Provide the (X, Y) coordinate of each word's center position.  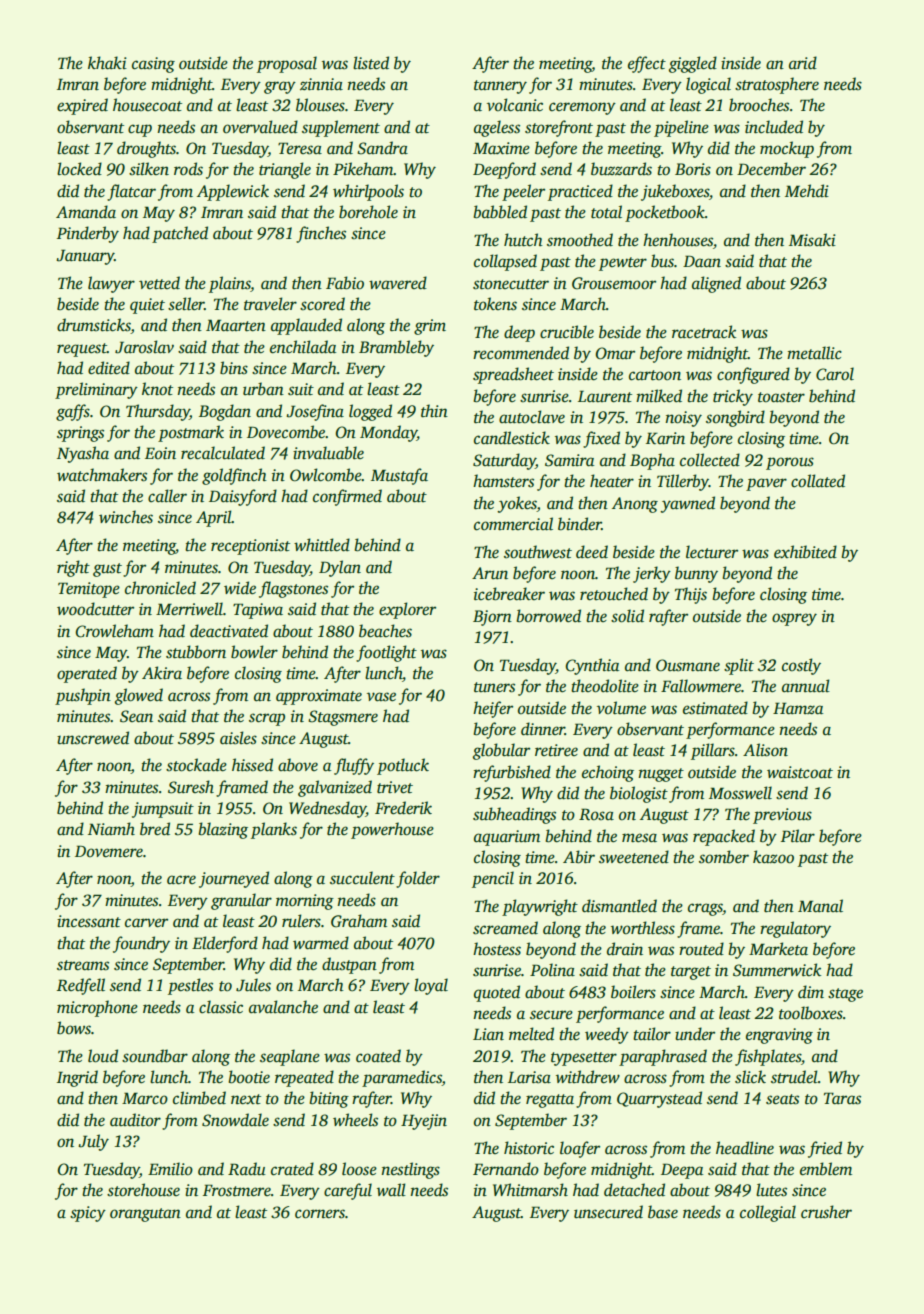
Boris (693, 169)
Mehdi (807, 191)
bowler (254, 652)
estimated (715, 708)
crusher (826, 1212)
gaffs (73, 412)
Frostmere (237, 1190)
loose (359, 1169)
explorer (407, 610)
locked (79, 169)
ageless (497, 128)
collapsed (505, 262)
